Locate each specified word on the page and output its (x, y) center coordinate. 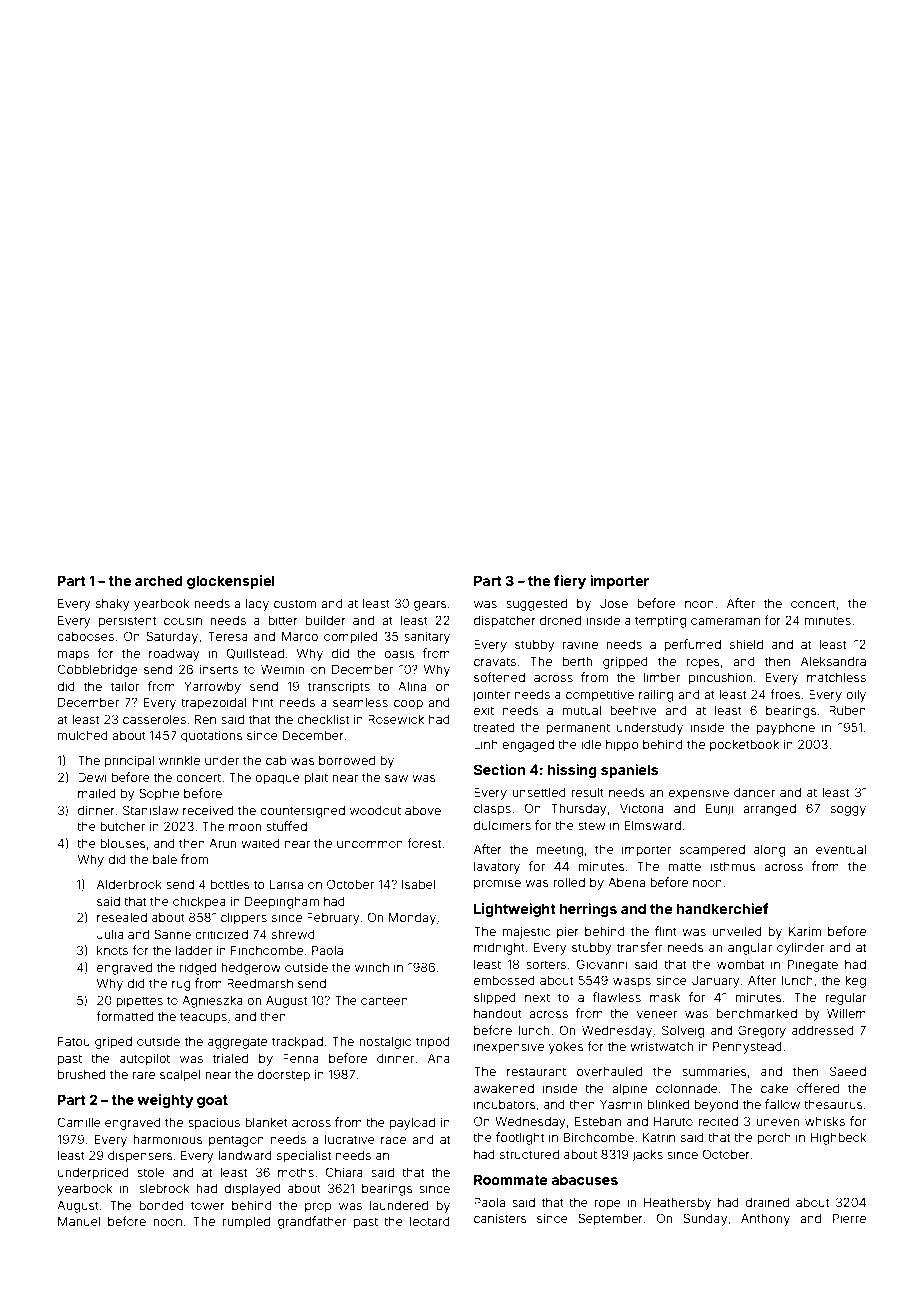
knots (112, 950)
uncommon (370, 844)
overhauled (609, 1071)
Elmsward (653, 825)
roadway (174, 655)
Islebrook (162, 1188)
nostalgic (385, 1042)
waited (260, 843)
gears (430, 606)
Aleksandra (833, 661)
